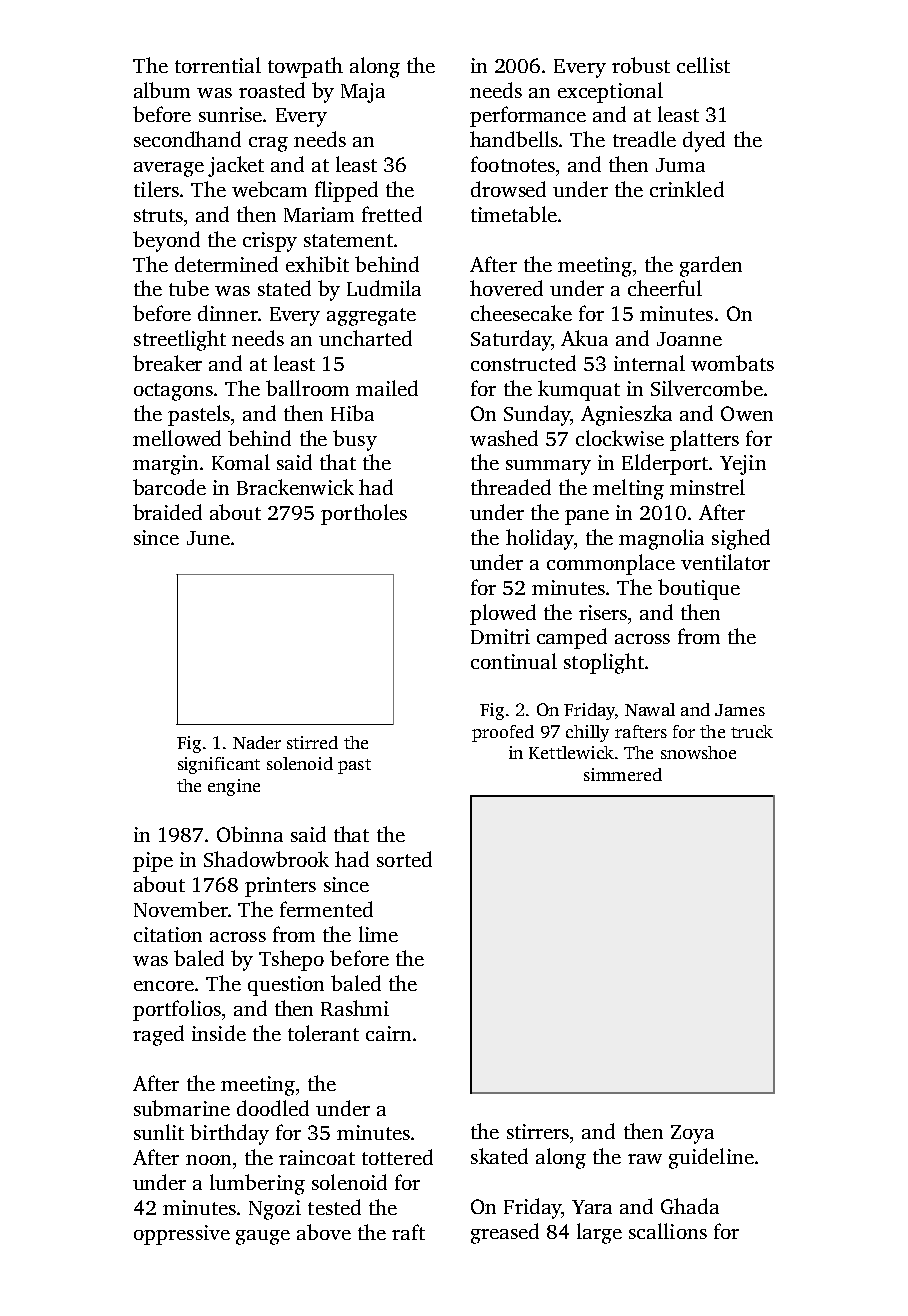 This screenshot has height=1316, width=908. Describe the element at coordinates (511, 340) in the screenshot. I see `Saturday` at that location.
